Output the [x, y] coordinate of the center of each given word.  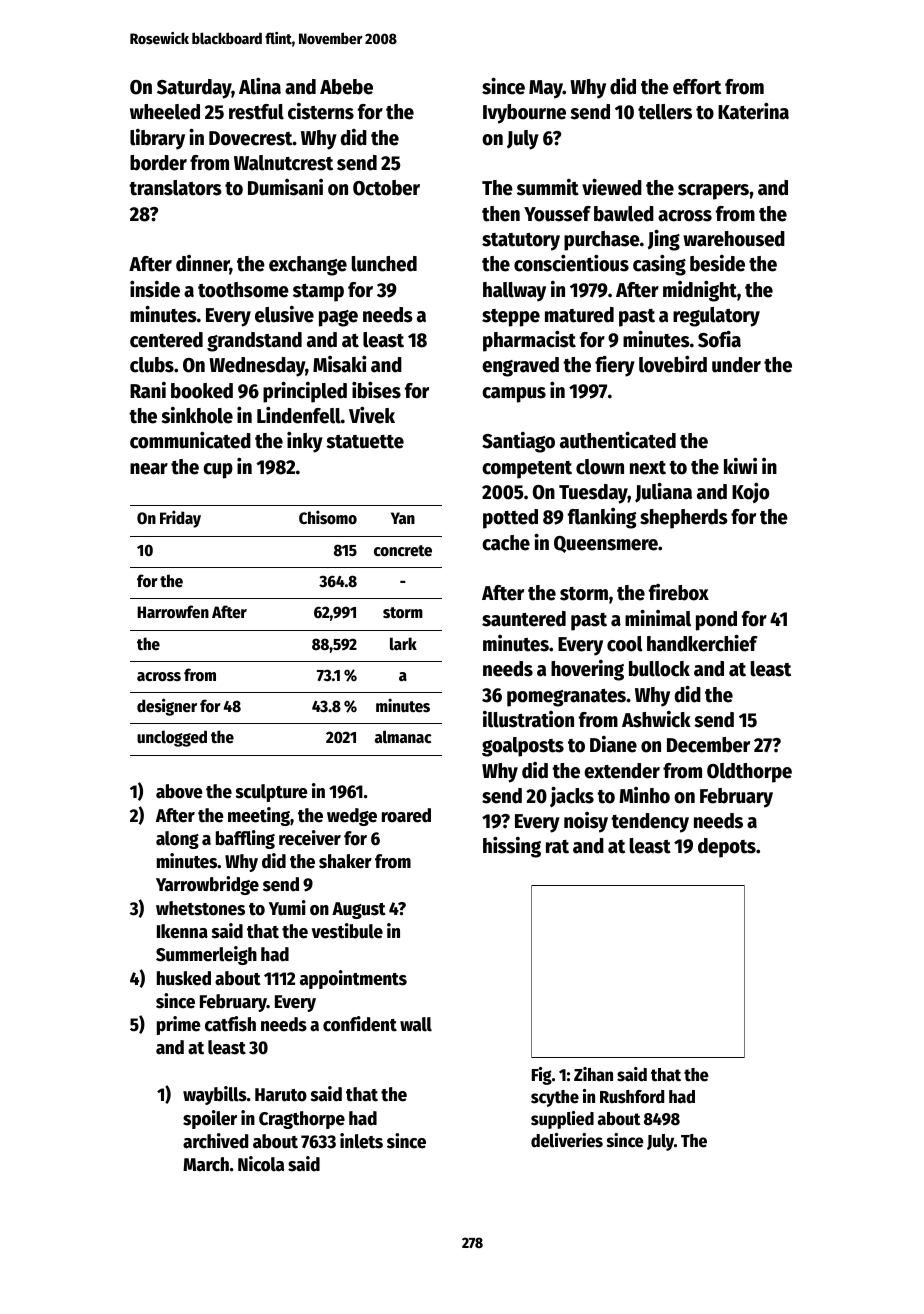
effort [697, 87]
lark [403, 644]
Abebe [346, 87]
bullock [659, 669]
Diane [613, 744]
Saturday [194, 89]
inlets [361, 1141]
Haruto [281, 1095]
